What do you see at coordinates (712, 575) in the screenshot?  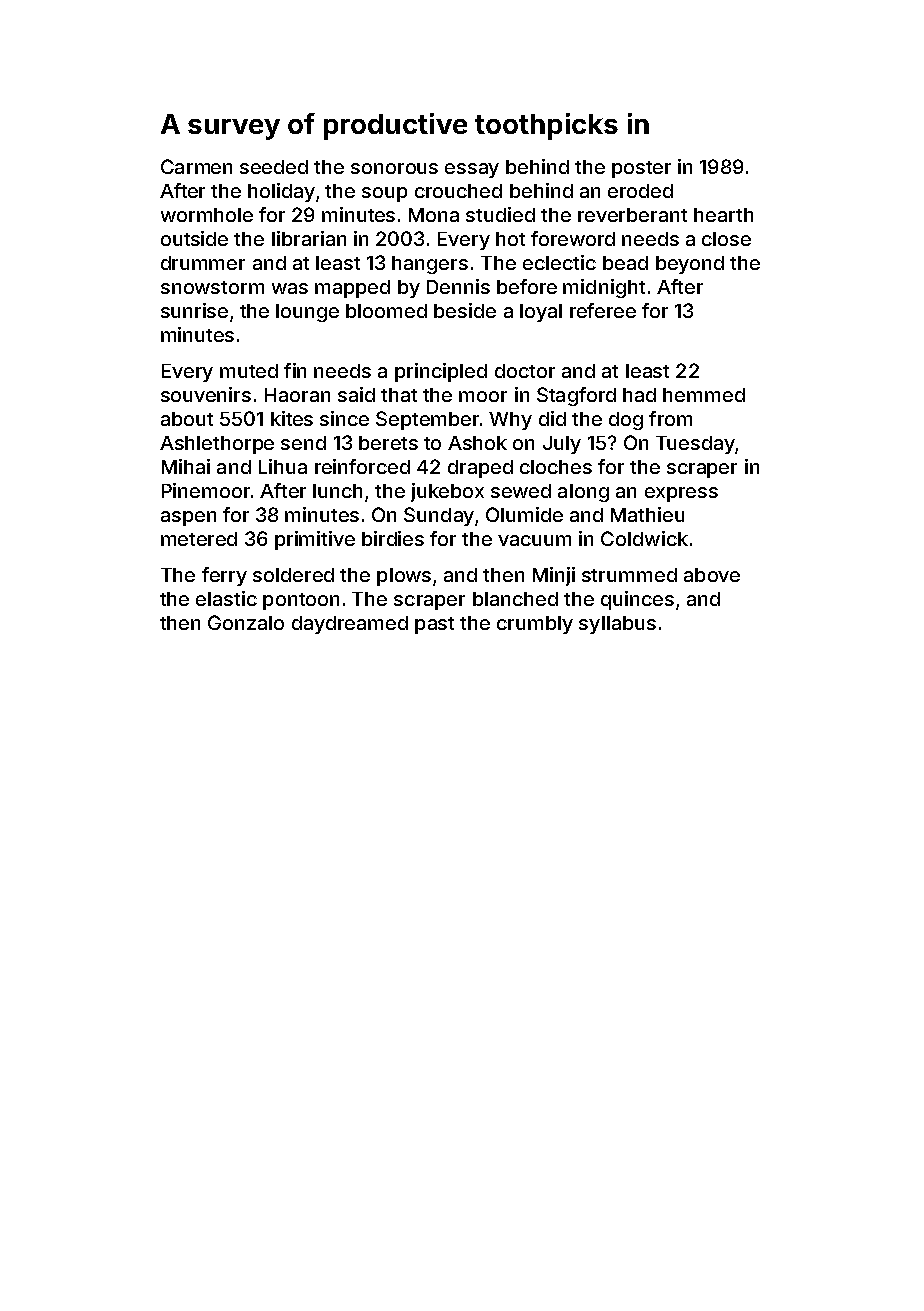 I see `above` at bounding box center [712, 575].
